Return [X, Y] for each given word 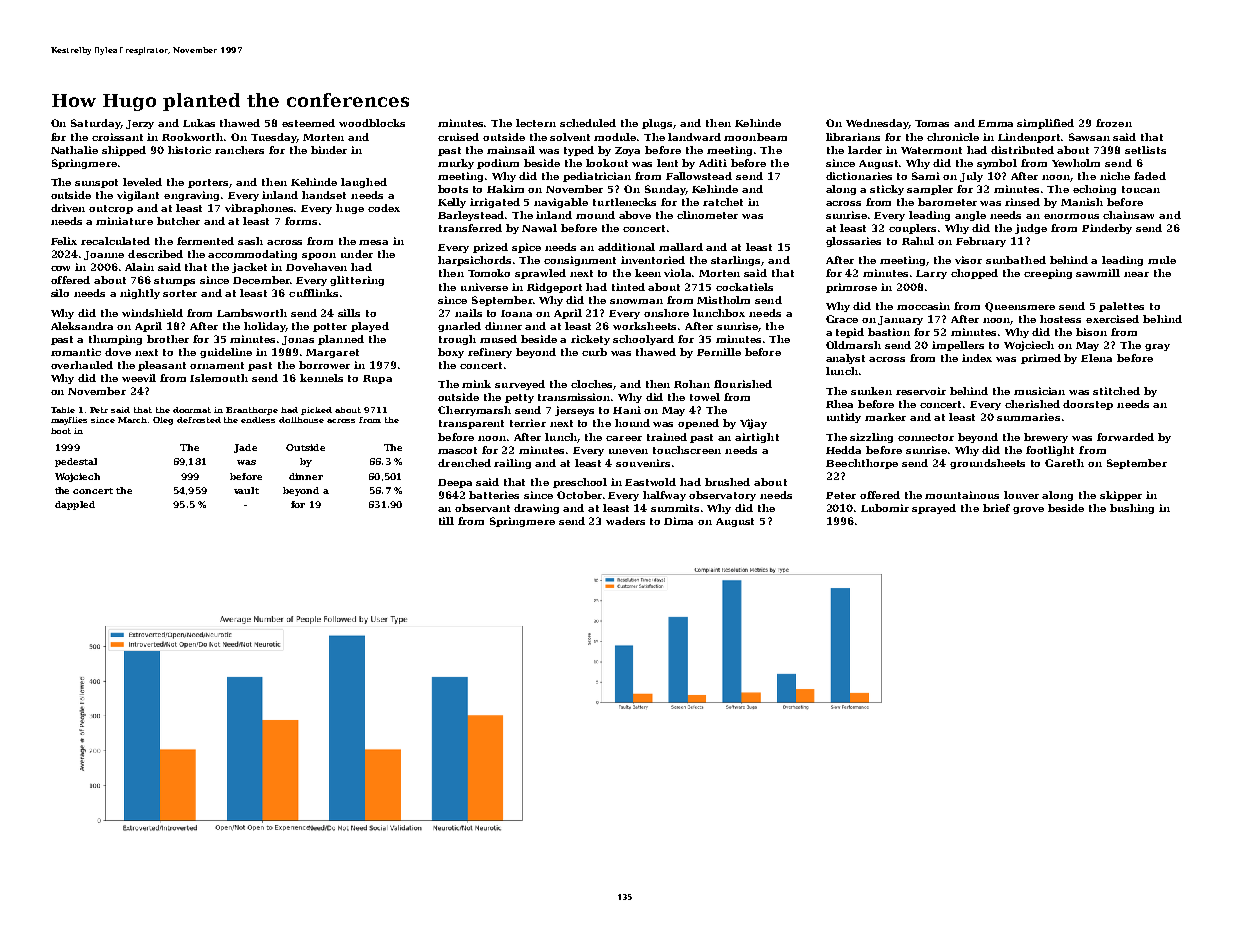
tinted [628, 287]
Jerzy [140, 124]
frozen [1114, 123]
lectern [536, 123]
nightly [140, 294]
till [446, 521]
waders [625, 521]
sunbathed [1016, 260]
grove [1028, 510]
